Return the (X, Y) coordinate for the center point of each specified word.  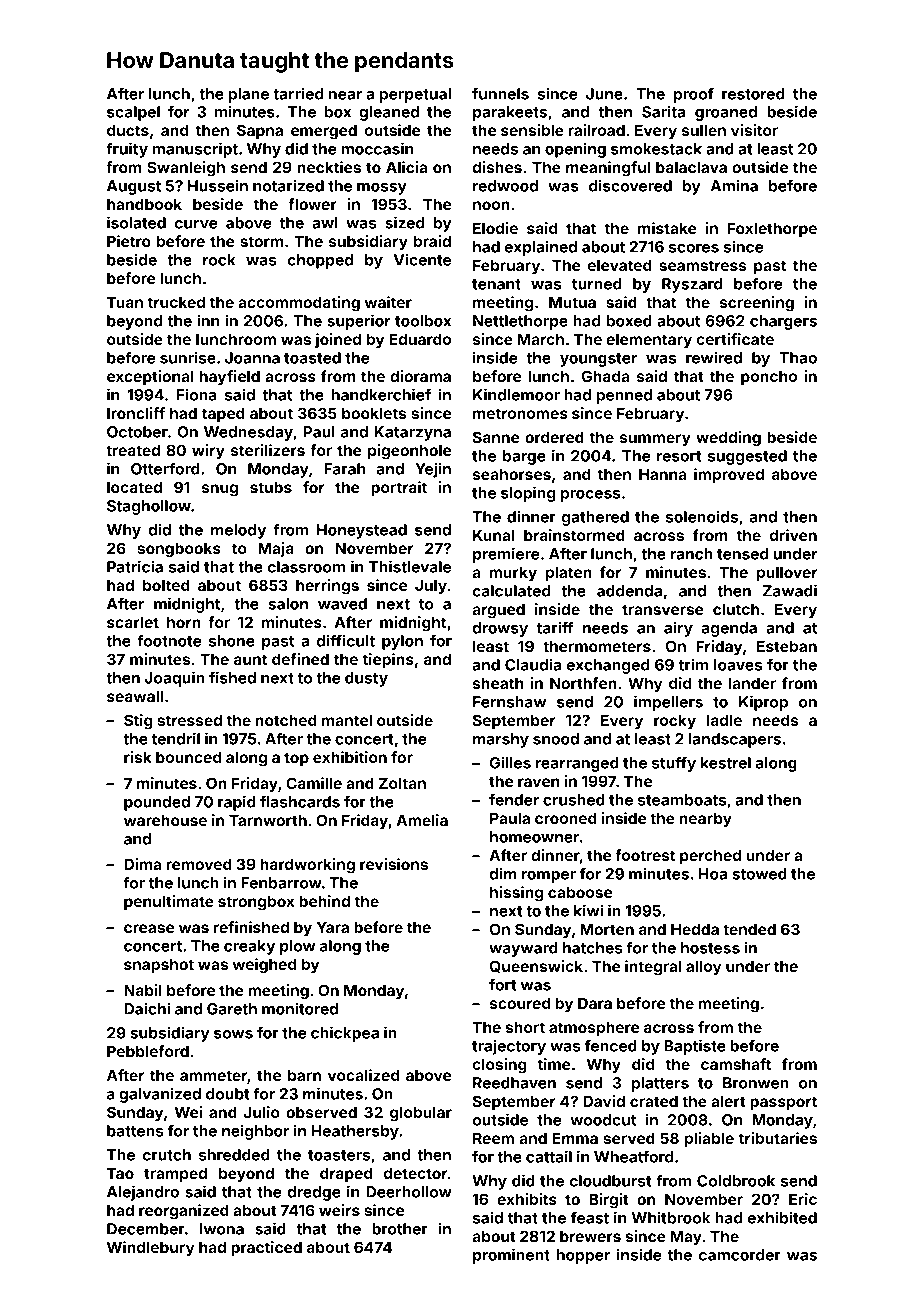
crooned (566, 818)
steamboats (682, 800)
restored (753, 94)
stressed (189, 720)
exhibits (527, 1199)
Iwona (222, 1229)
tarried (298, 93)
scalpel (133, 113)
